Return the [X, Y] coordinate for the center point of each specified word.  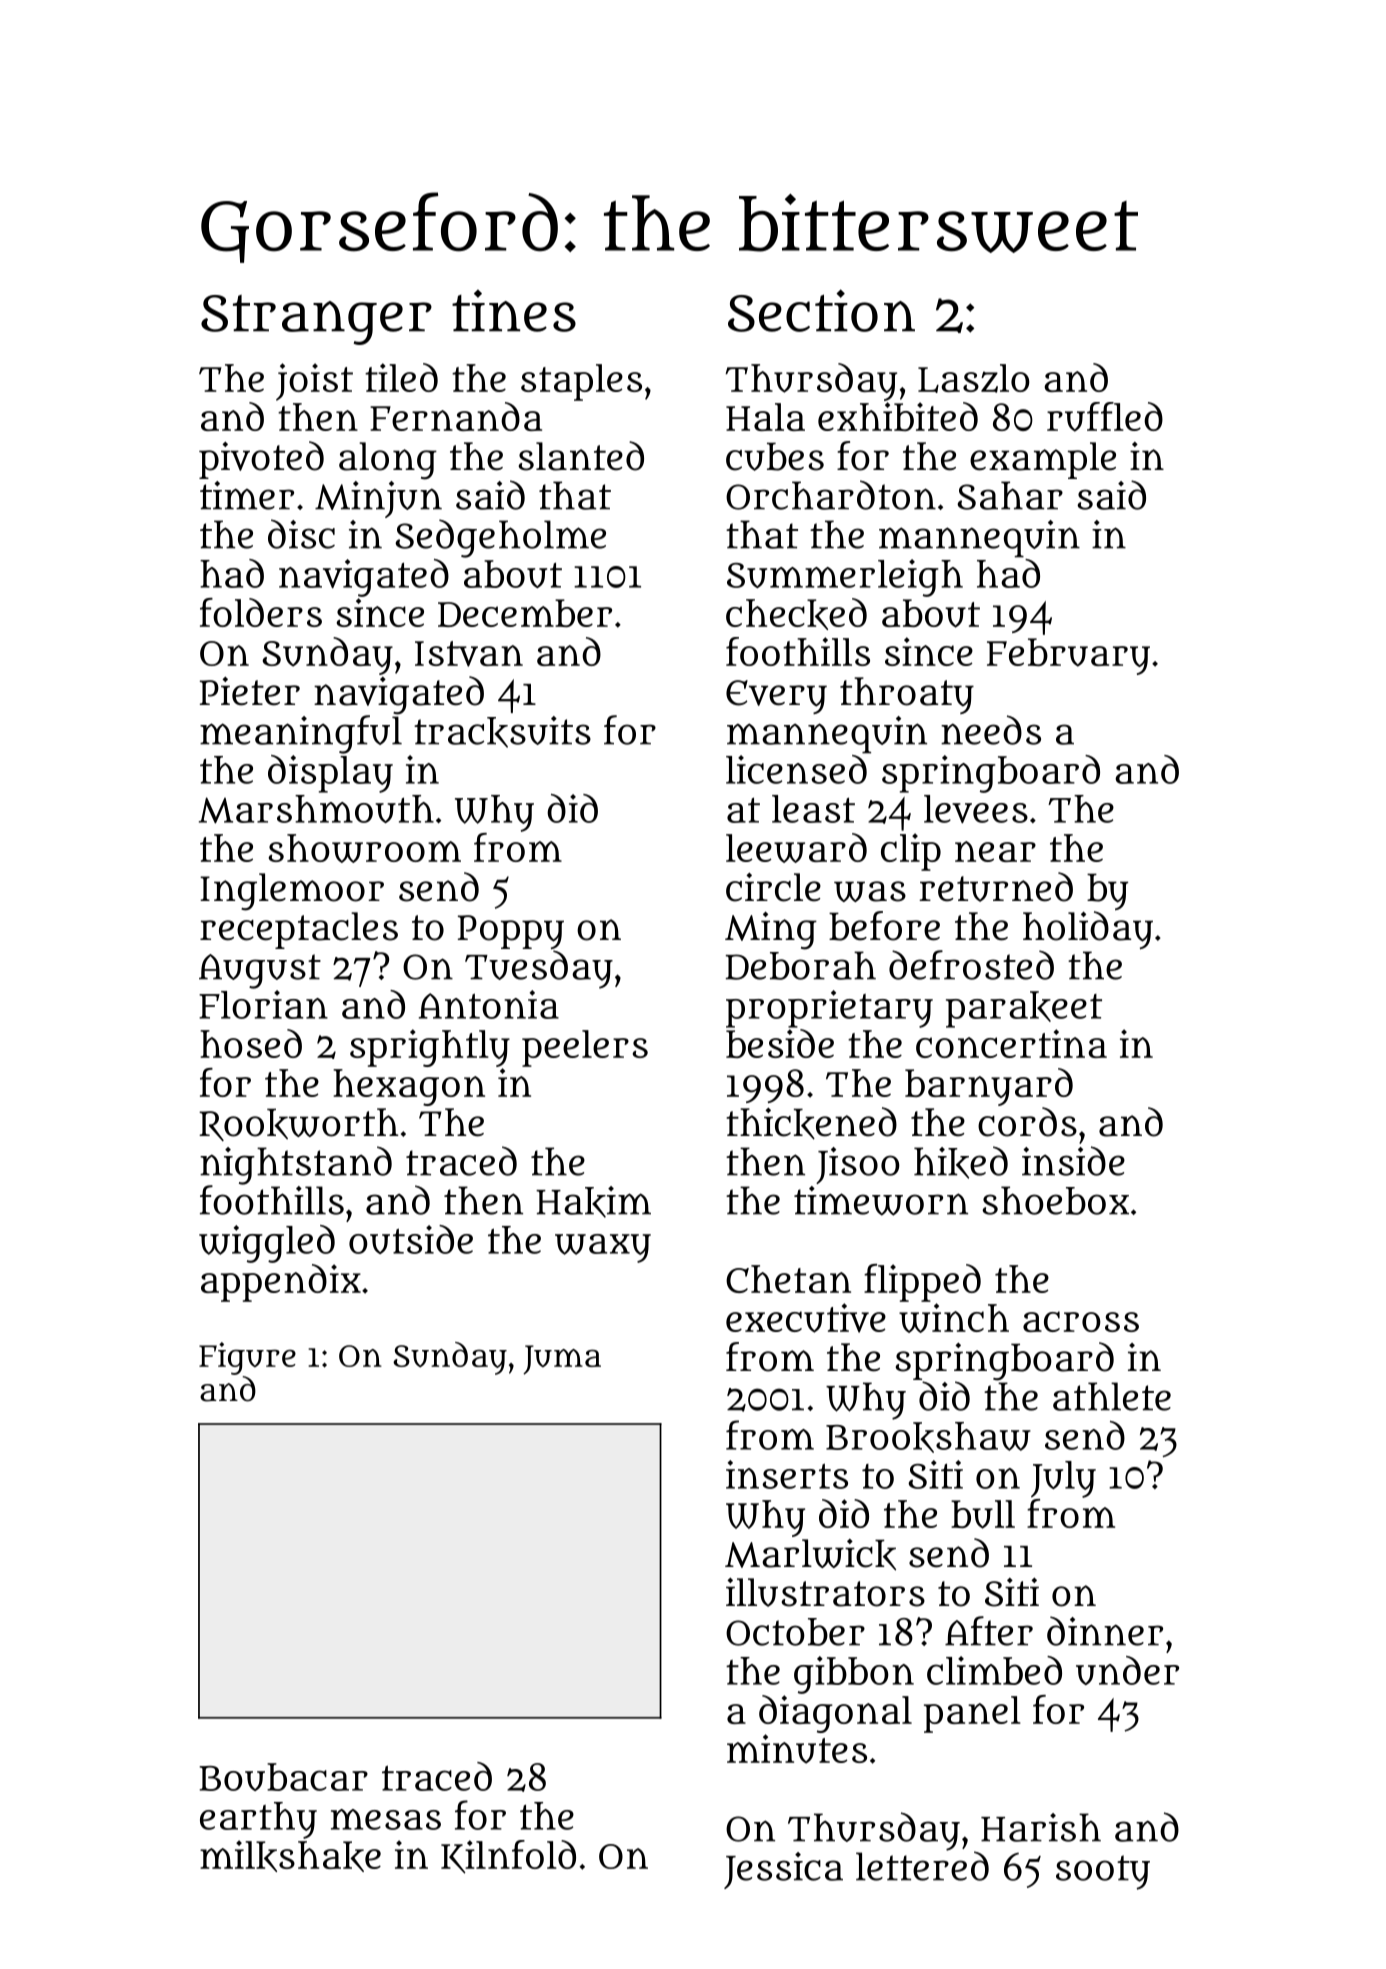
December [525, 613]
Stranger [316, 320]
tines [514, 311]
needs [991, 730]
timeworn [881, 1201]
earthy [258, 1820]
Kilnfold [508, 1857]
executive [806, 1318]
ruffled [1105, 417]
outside [411, 1239]
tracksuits [502, 732]
